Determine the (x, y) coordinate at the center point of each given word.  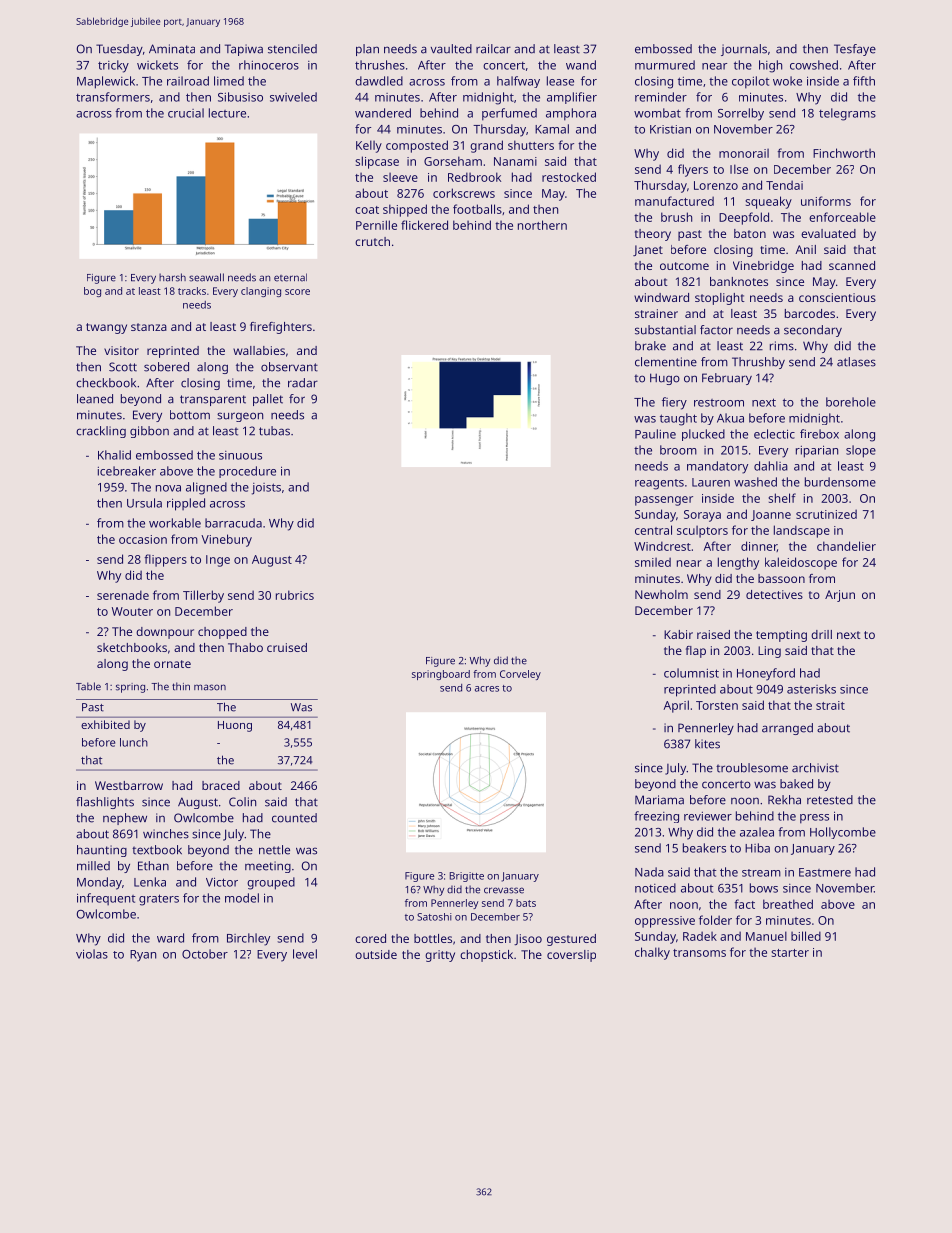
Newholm (661, 594)
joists (266, 489)
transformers (113, 97)
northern (542, 225)
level (305, 954)
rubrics (295, 595)
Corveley (520, 675)
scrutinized (826, 514)
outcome (684, 266)
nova (168, 488)
